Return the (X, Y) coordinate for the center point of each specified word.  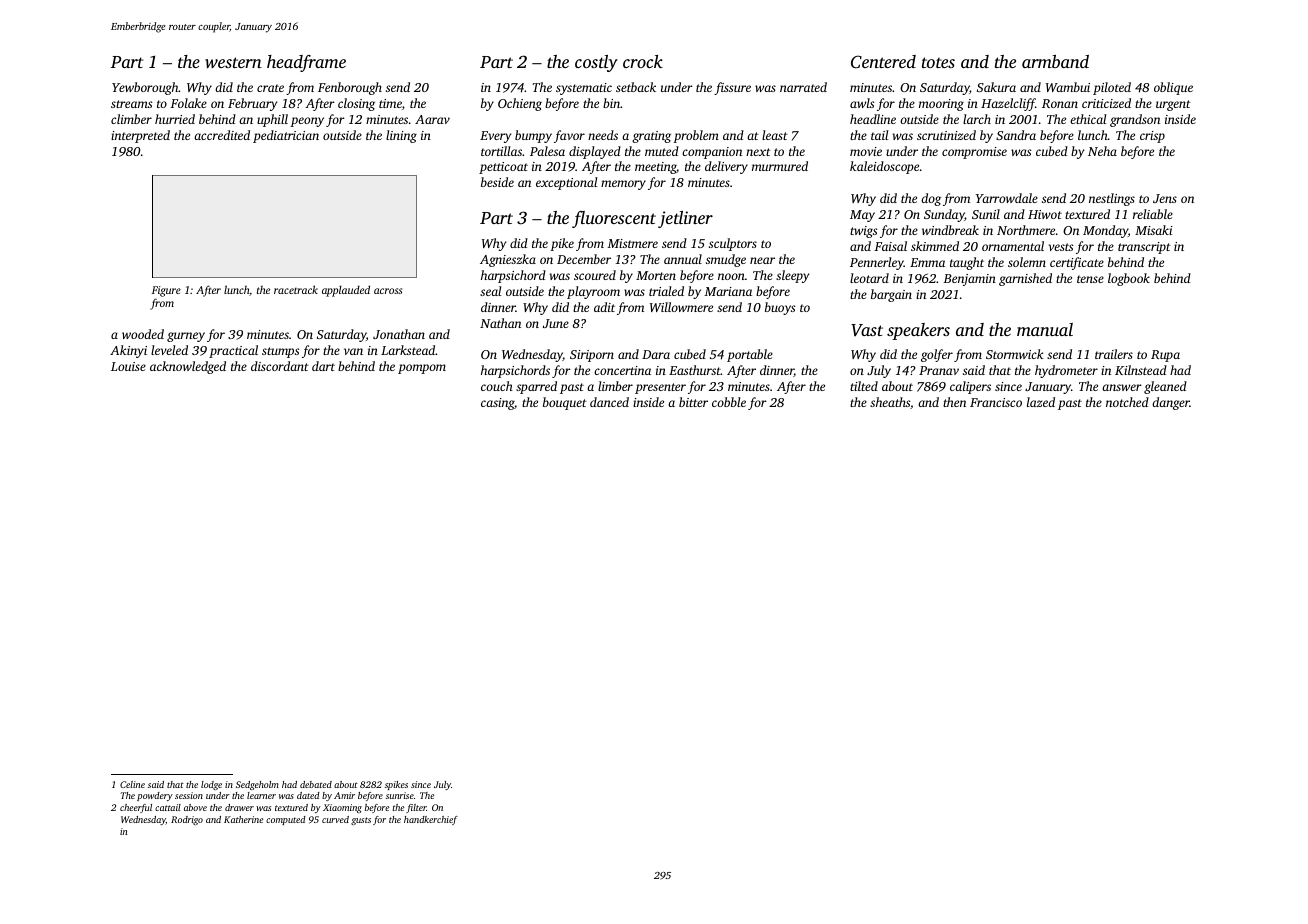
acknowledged (188, 367)
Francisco (996, 402)
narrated (803, 87)
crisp (1152, 137)
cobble (729, 402)
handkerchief (431, 820)
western (233, 62)
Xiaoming (342, 808)
